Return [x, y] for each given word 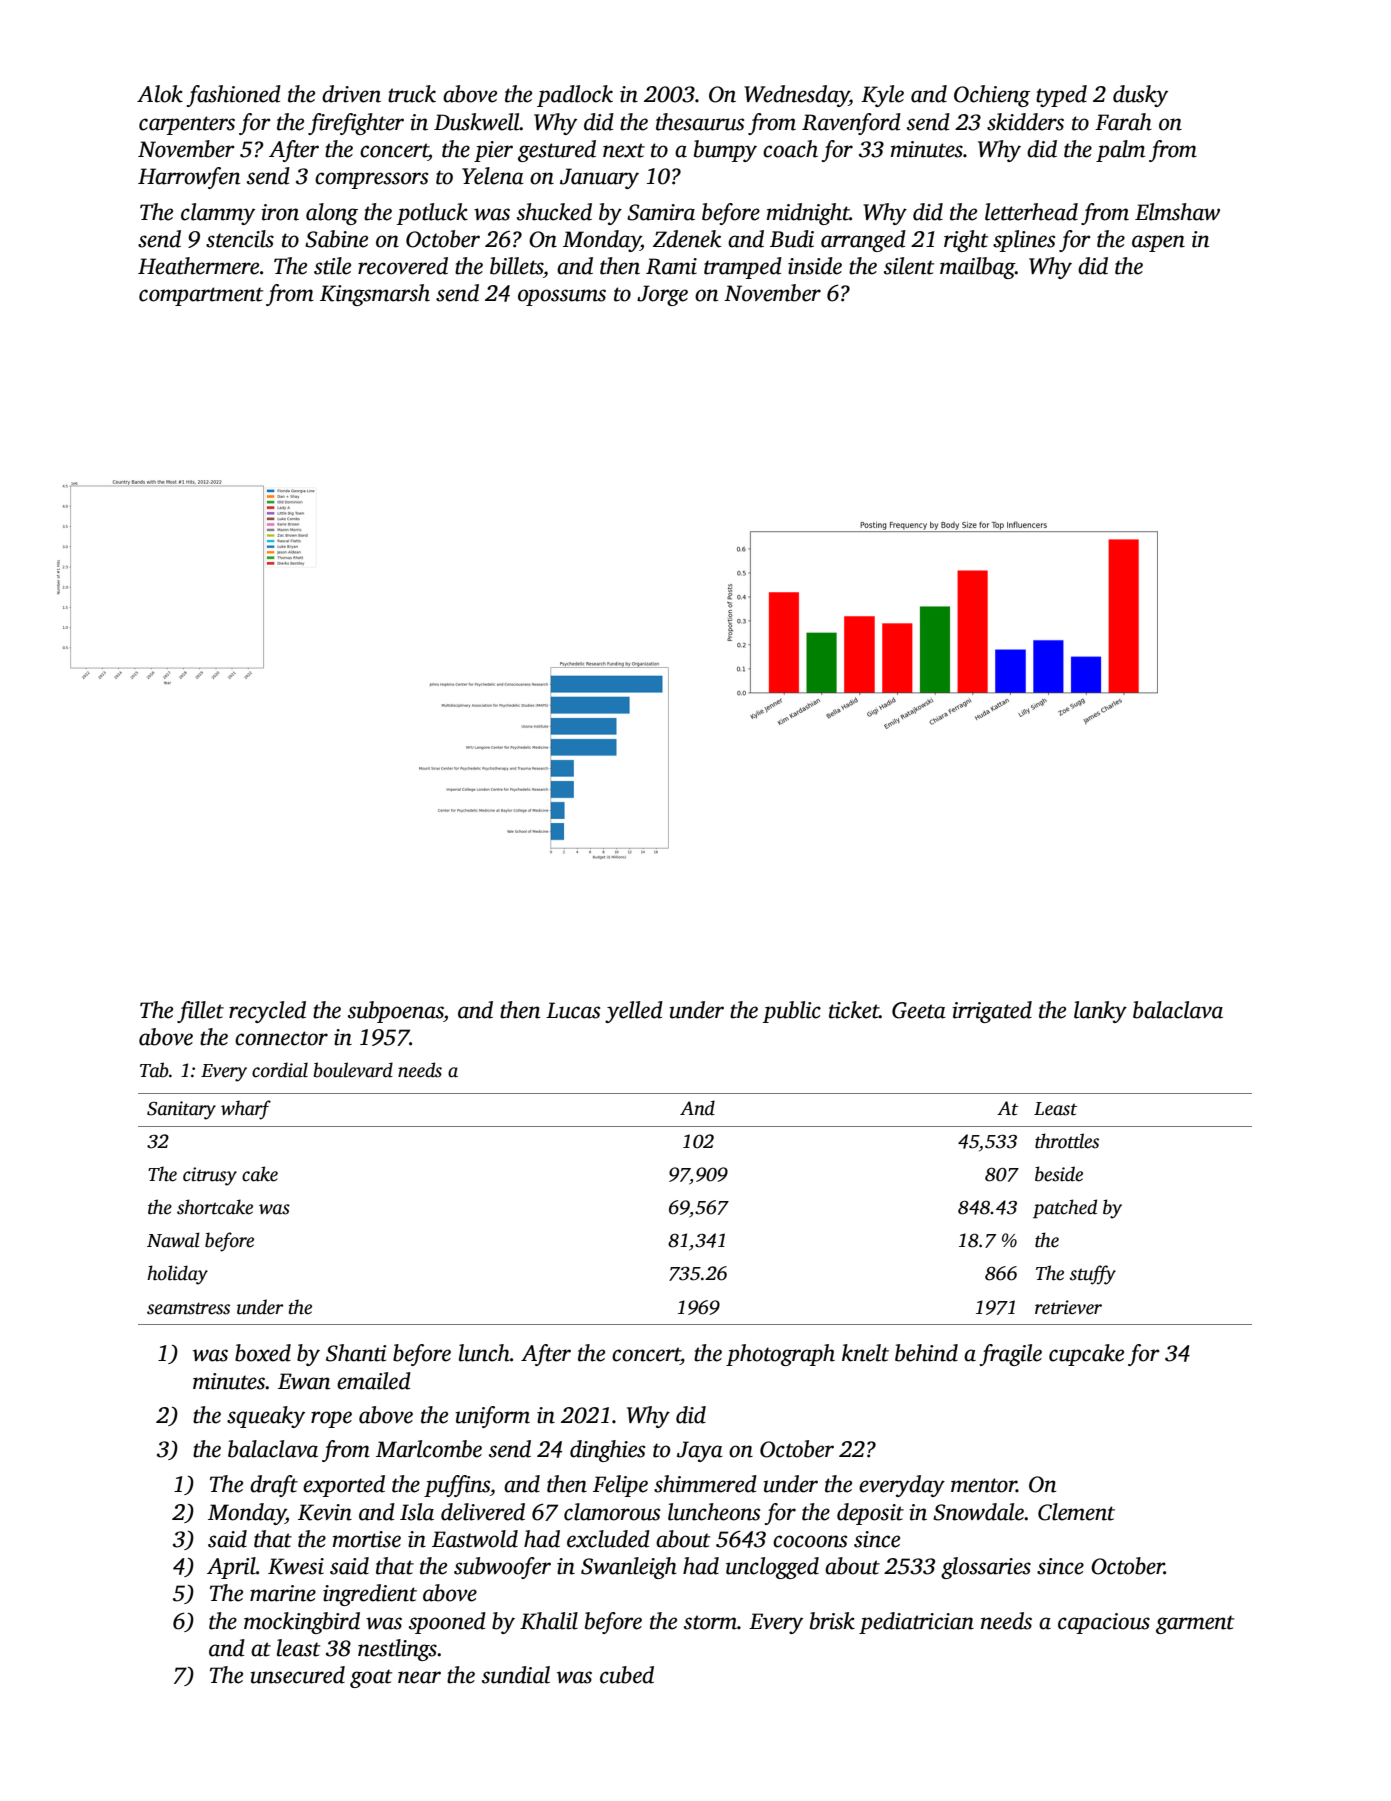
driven [351, 94]
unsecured [297, 1675]
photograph [780, 1355]
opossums [562, 297]
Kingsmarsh [375, 295]
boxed [263, 1353]
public [792, 1012]
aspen [1158, 243]
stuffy [1093, 1275]
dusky [1140, 96]
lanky [1100, 1012]
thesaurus [700, 122]
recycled [267, 1012]
